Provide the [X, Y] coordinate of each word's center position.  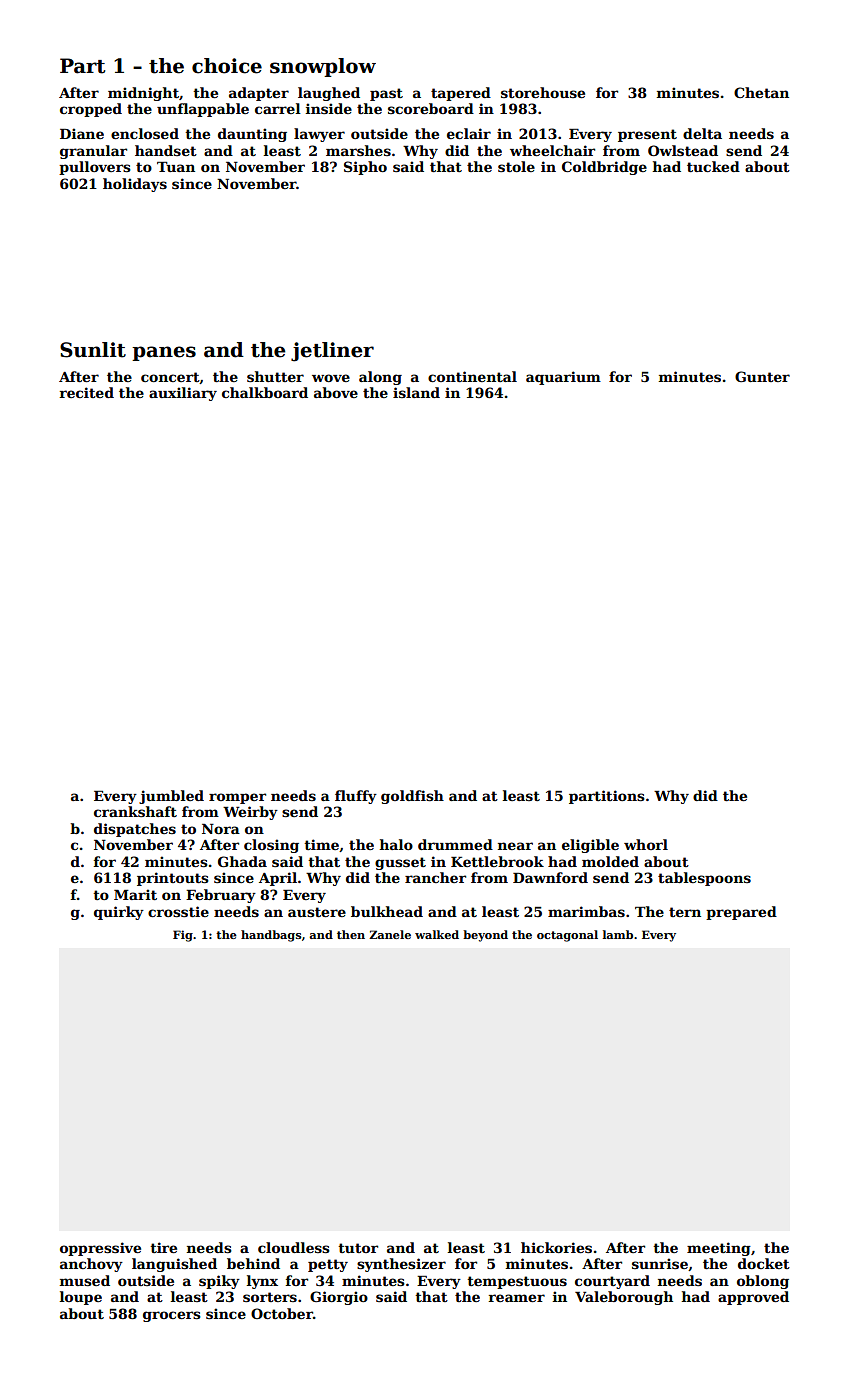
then [351, 934]
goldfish [412, 797]
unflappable [203, 110]
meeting [719, 1249]
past [386, 94]
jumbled [171, 797]
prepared [741, 913]
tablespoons [704, 879]
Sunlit [93, 350]
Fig [183, 936]
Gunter [762, 376]
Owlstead [683, 150]
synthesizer [401, 1265]
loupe [81, 1298]
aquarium [563, 378]
